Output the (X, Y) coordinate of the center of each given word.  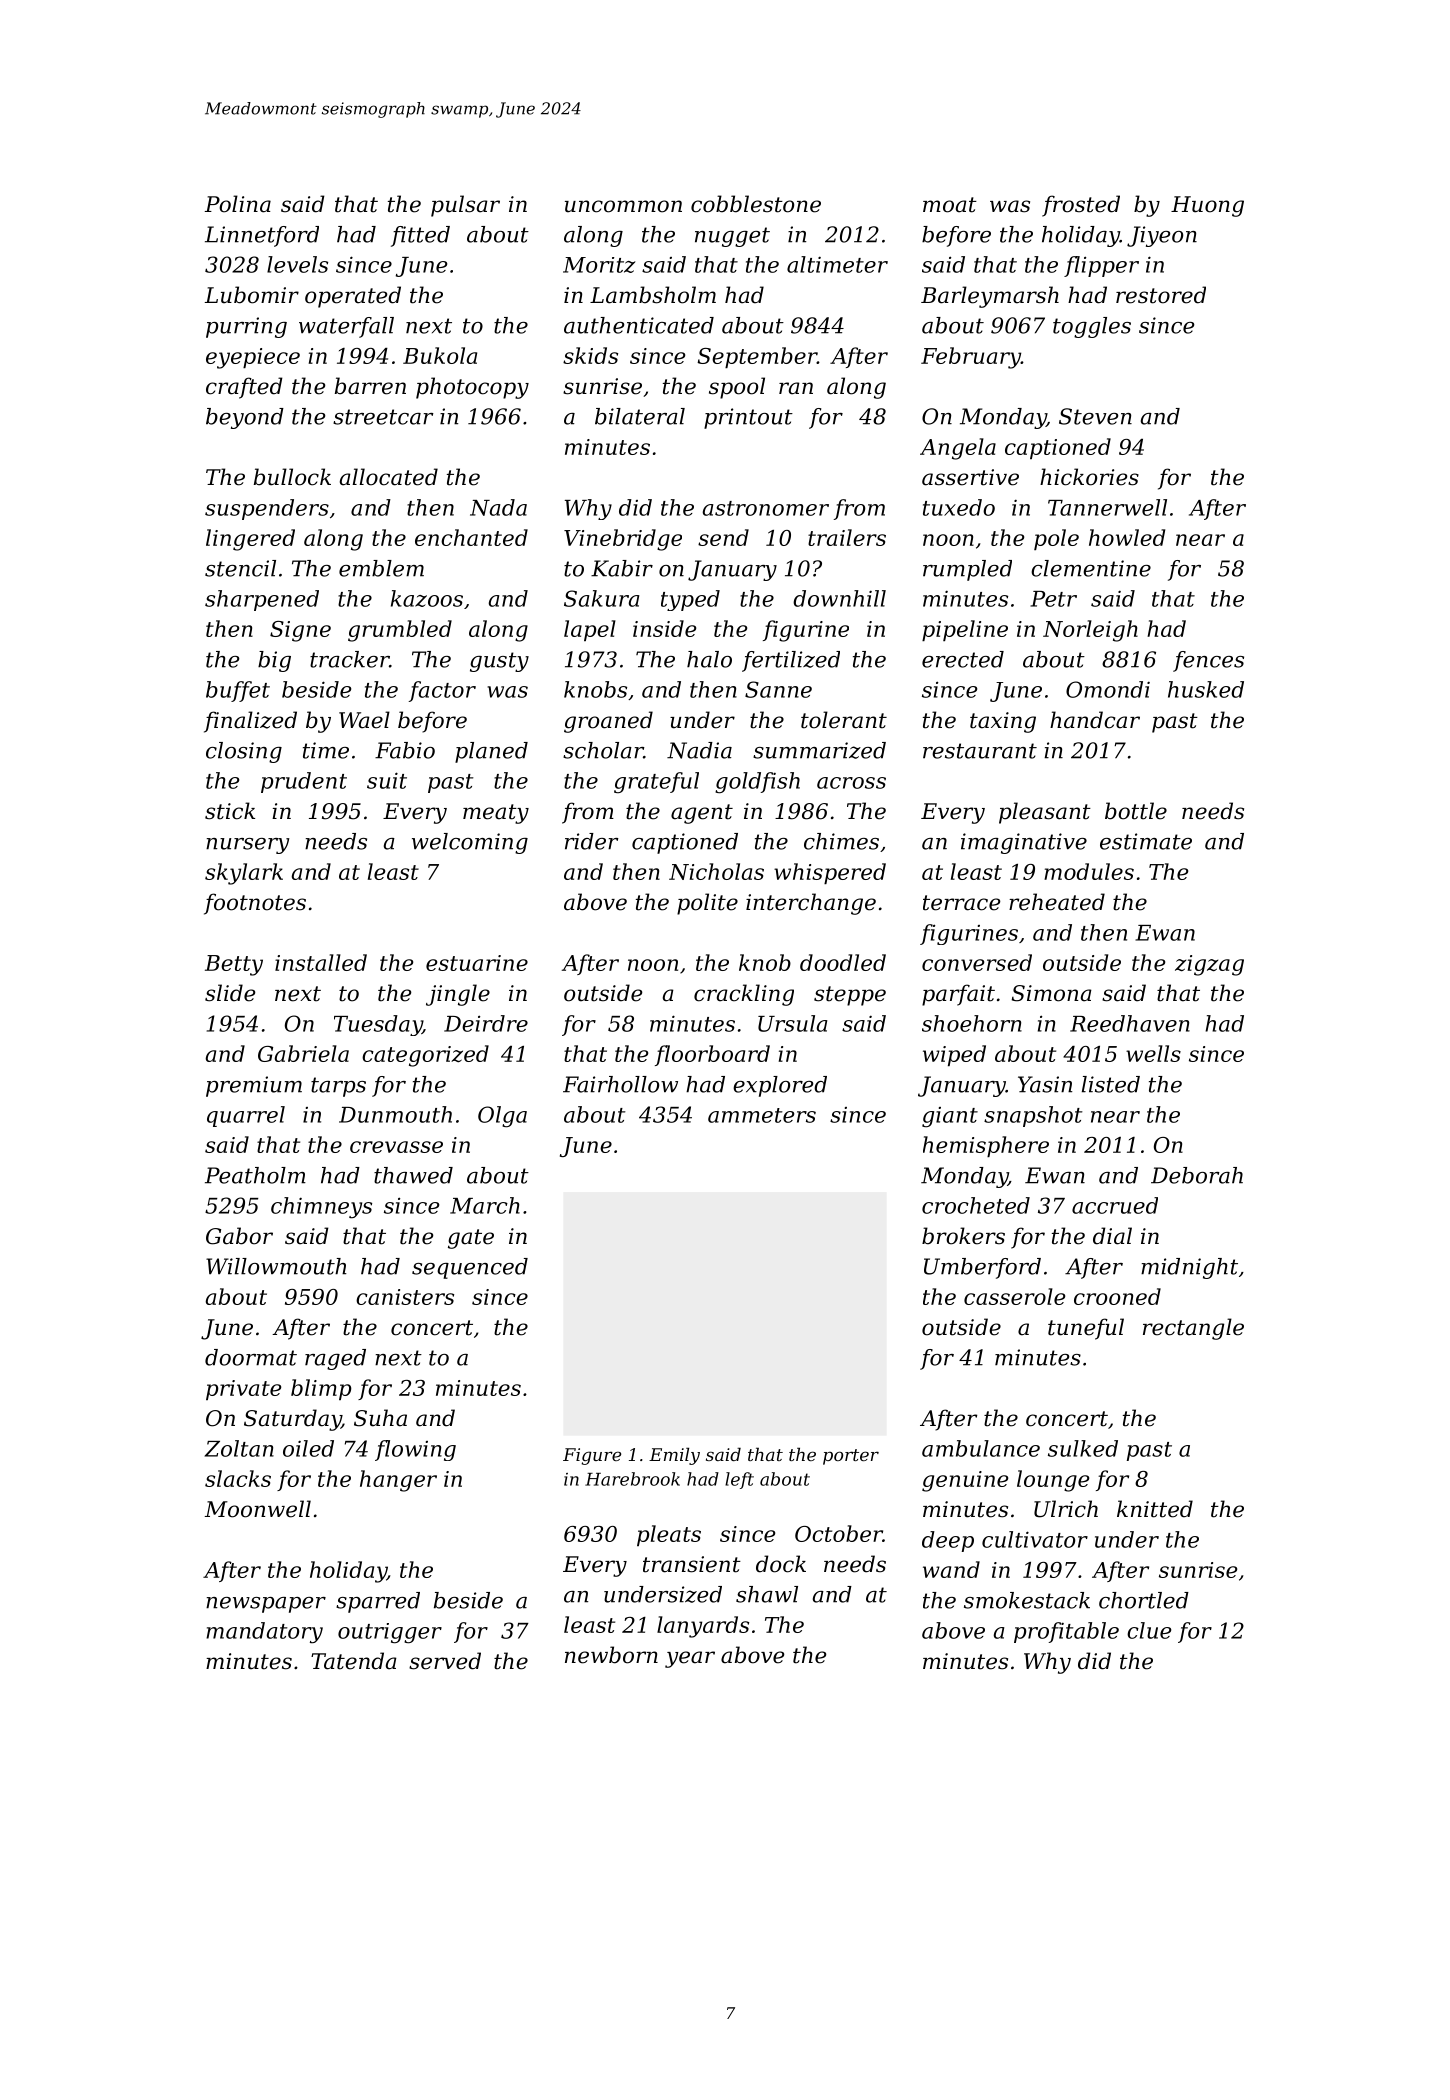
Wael (364, 720)
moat (950, 205)
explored (780, 1086)
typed (690, 600)
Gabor (239, 1236)
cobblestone (756, 204)
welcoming (470, 843)
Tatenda (354, 1661)
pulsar (465, 206)
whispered (830, 873)
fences (1208, 661)
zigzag (1209, 965)
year (690, 1659)
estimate (1146, 841)
